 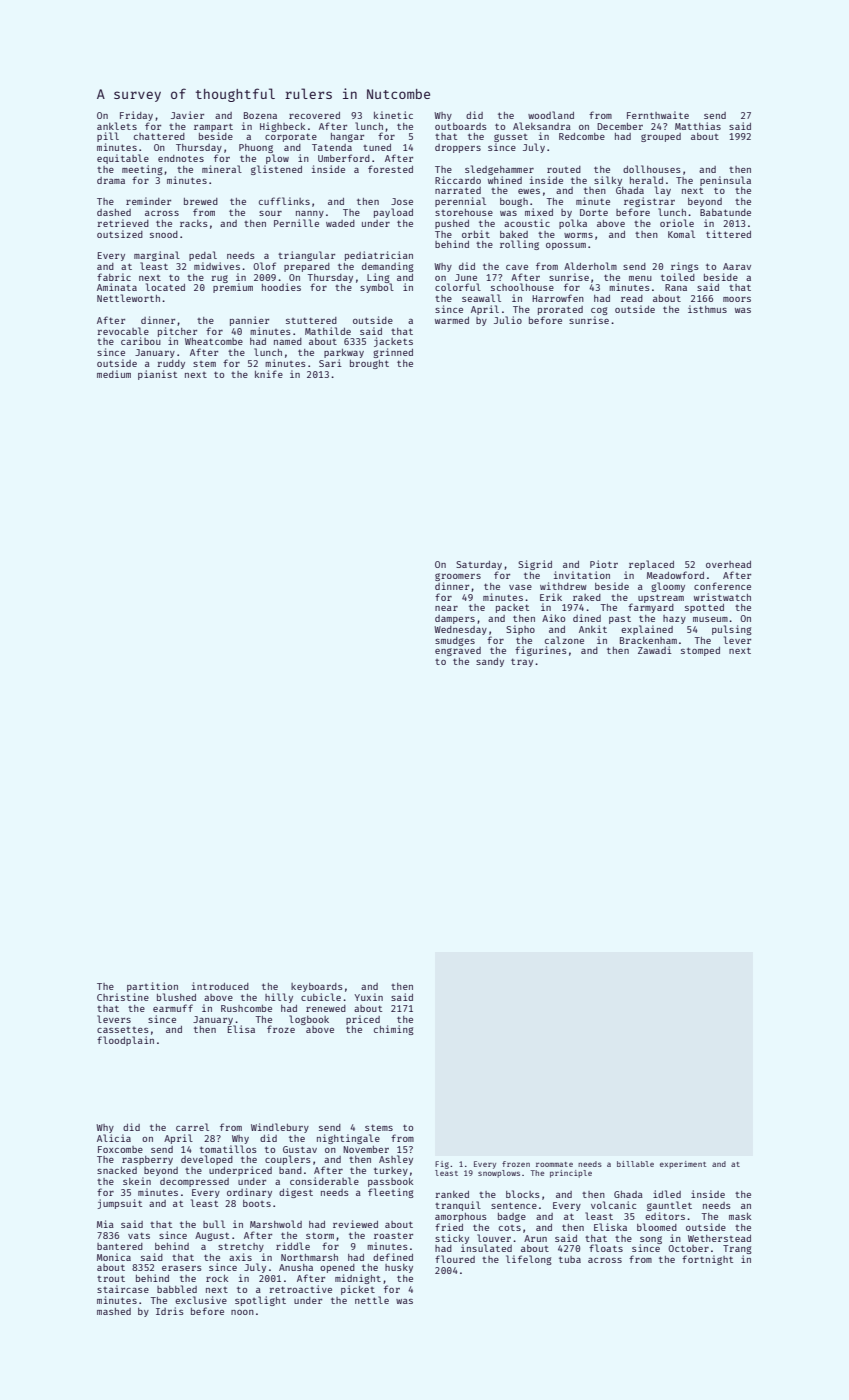 I want to click on mashed, so click(x=114, y=1311).
